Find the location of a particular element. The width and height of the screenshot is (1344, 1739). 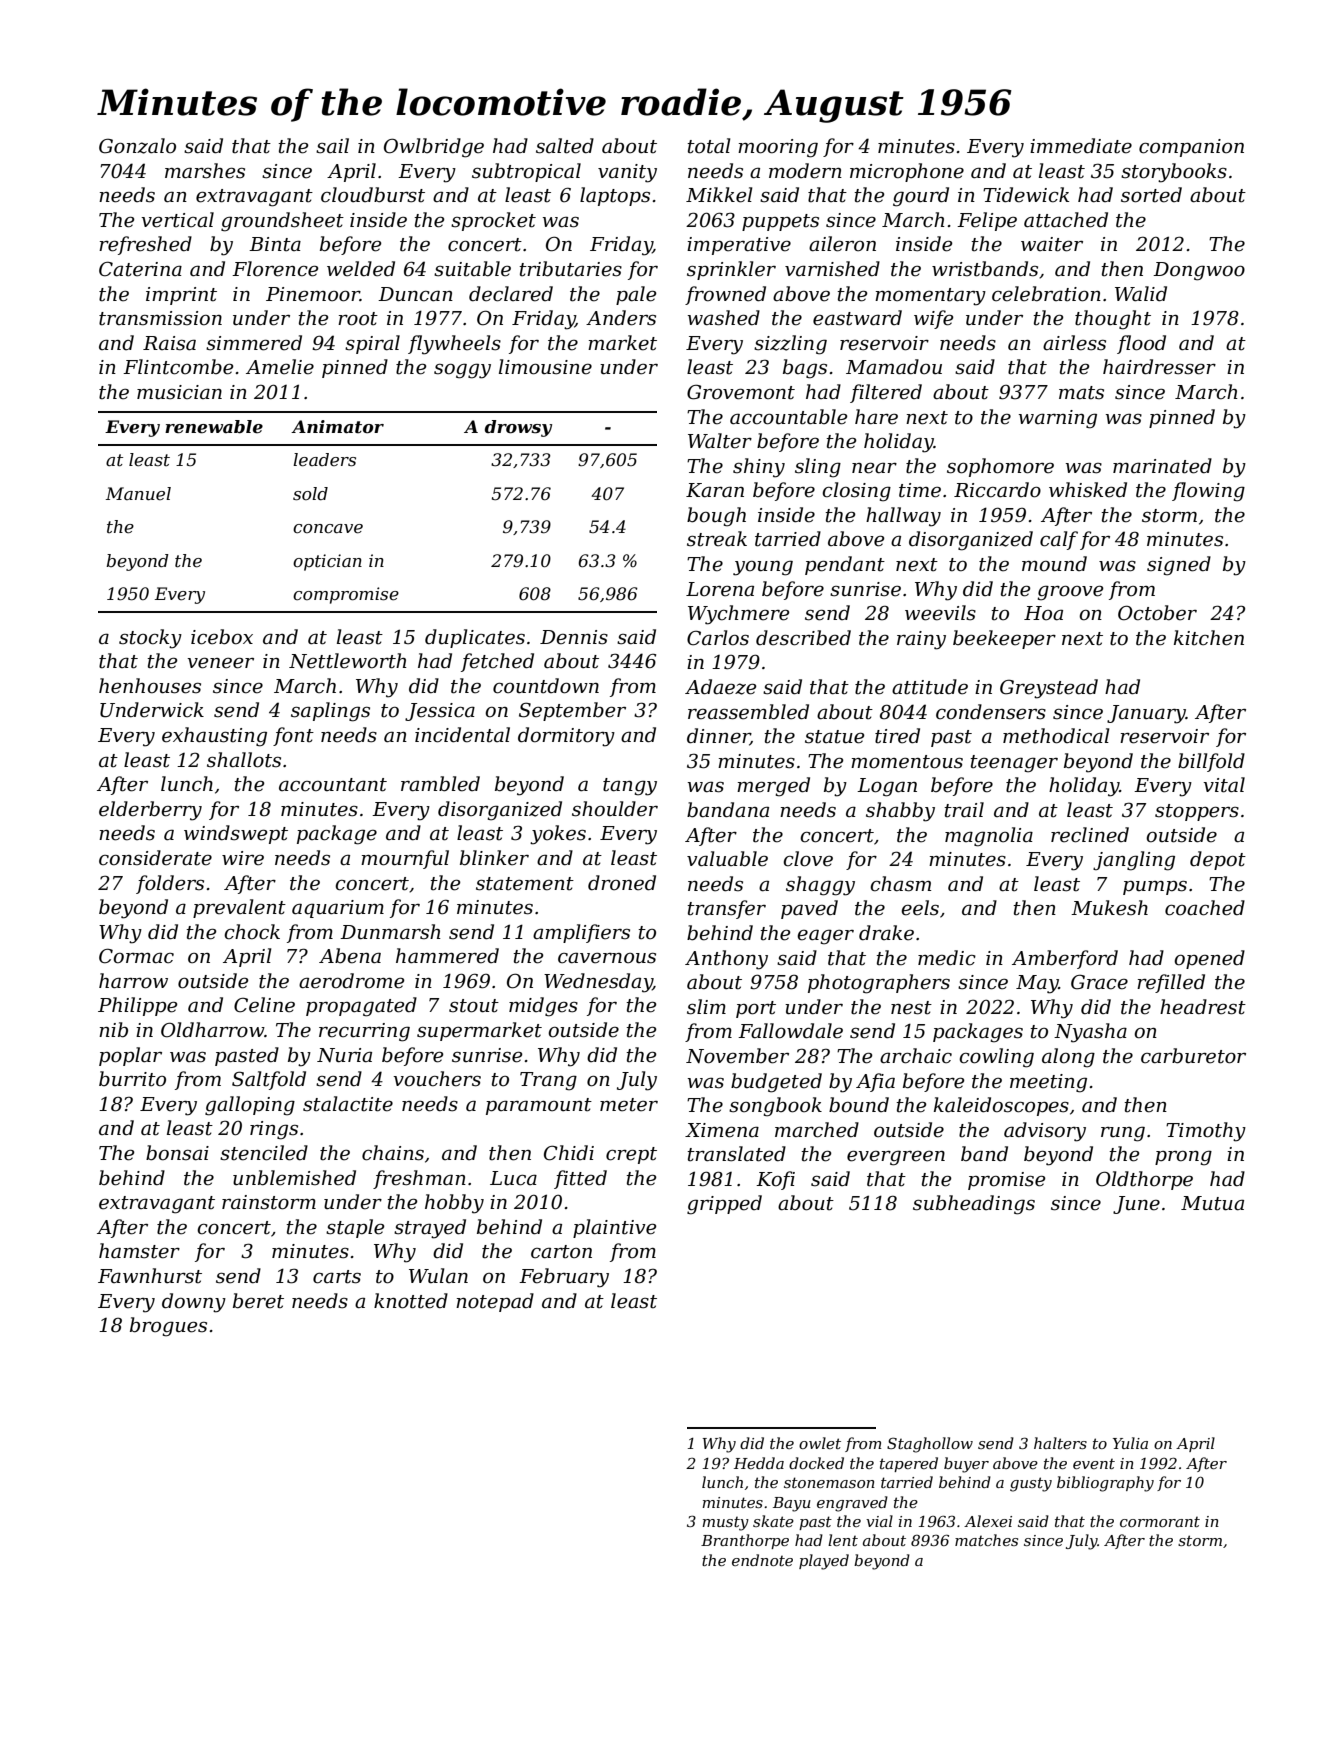

knotted is located at coordinates (411, 1301).
